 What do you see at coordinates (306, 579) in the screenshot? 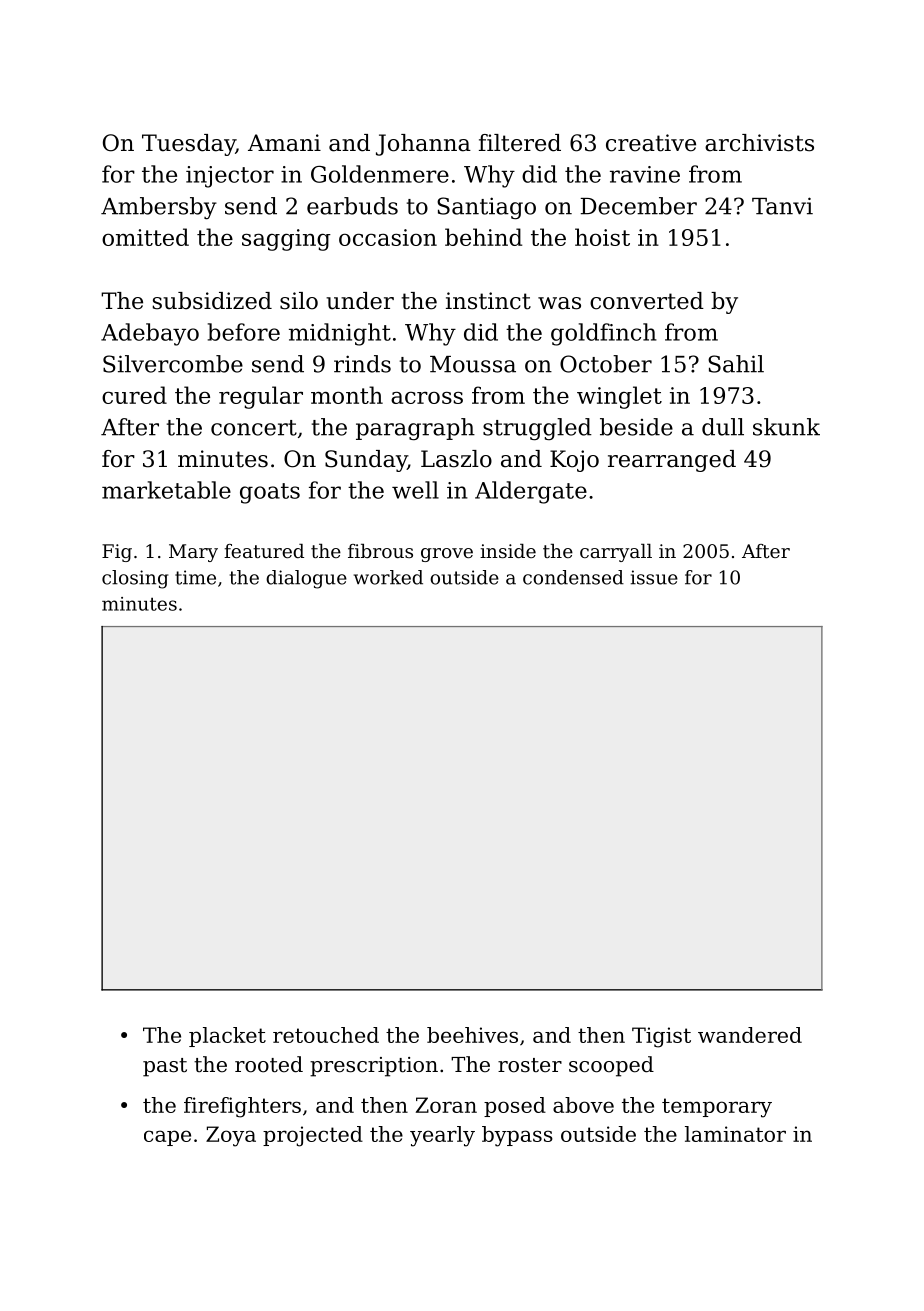
I see `dialogue` at bounding box center [306, 579].
